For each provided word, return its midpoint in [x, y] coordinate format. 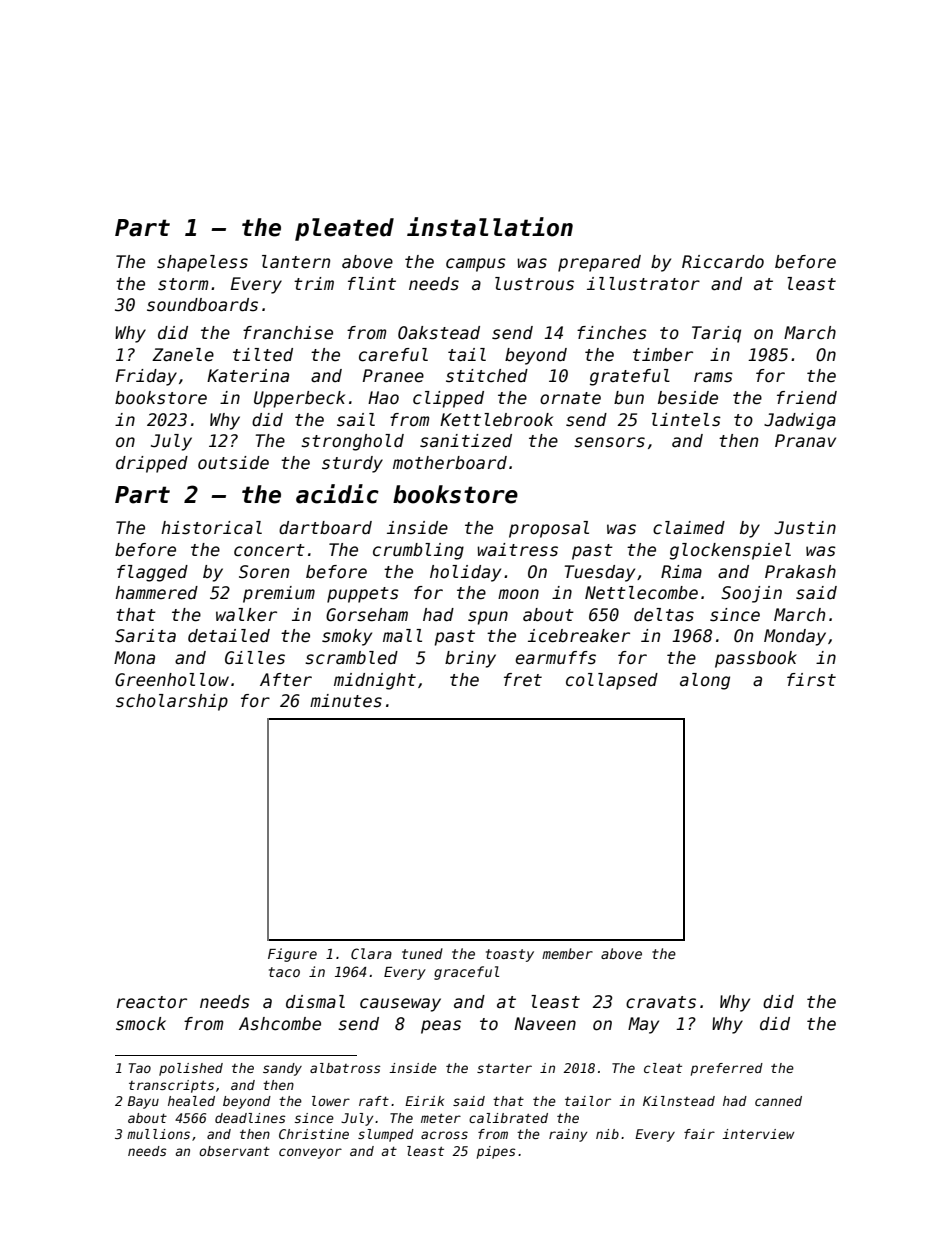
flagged [152, 573]
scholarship [172, 702]
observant [234, 1151]
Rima [681, 572]
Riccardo [723, 262]
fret [523, 680]
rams [713, 377]
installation [490, 227]
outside [233, 463]
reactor [152, 1002]
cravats [661, 1002]
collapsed [612, 681]
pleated [344, 229]
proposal [549, 529]
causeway [400, 1005]
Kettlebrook [496, 420]
